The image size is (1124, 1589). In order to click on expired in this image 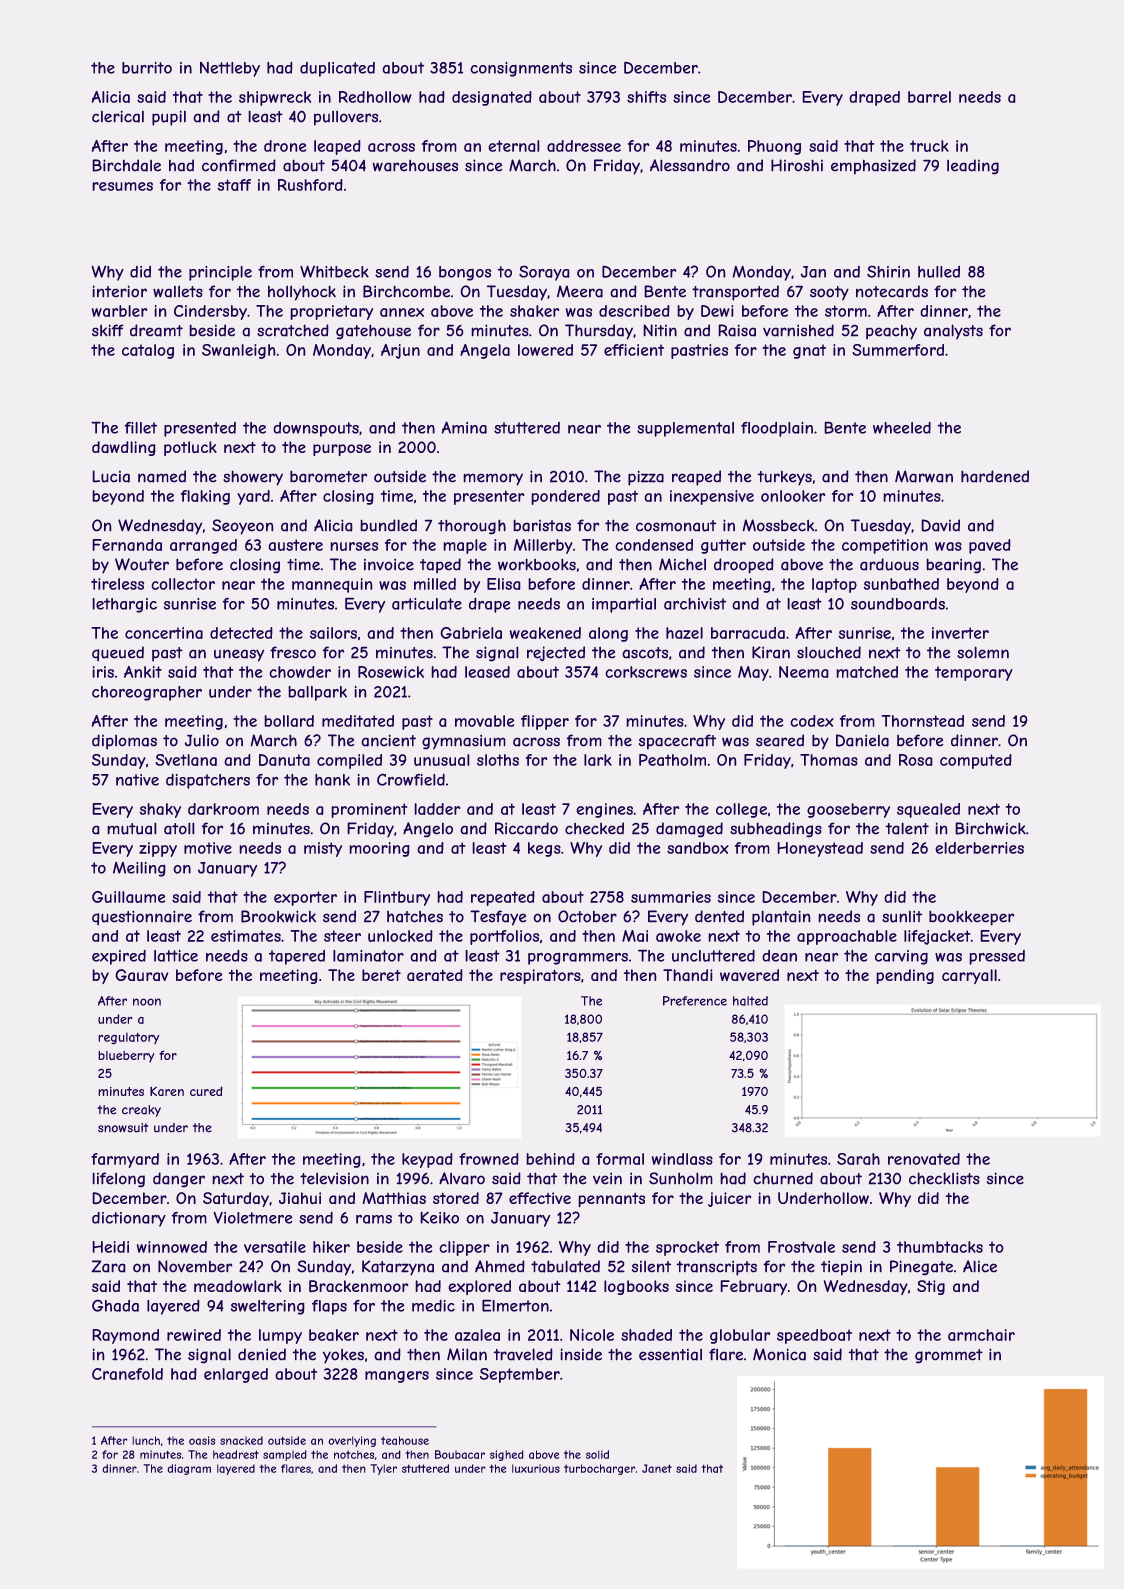, I will do `click(119, 957)`.
